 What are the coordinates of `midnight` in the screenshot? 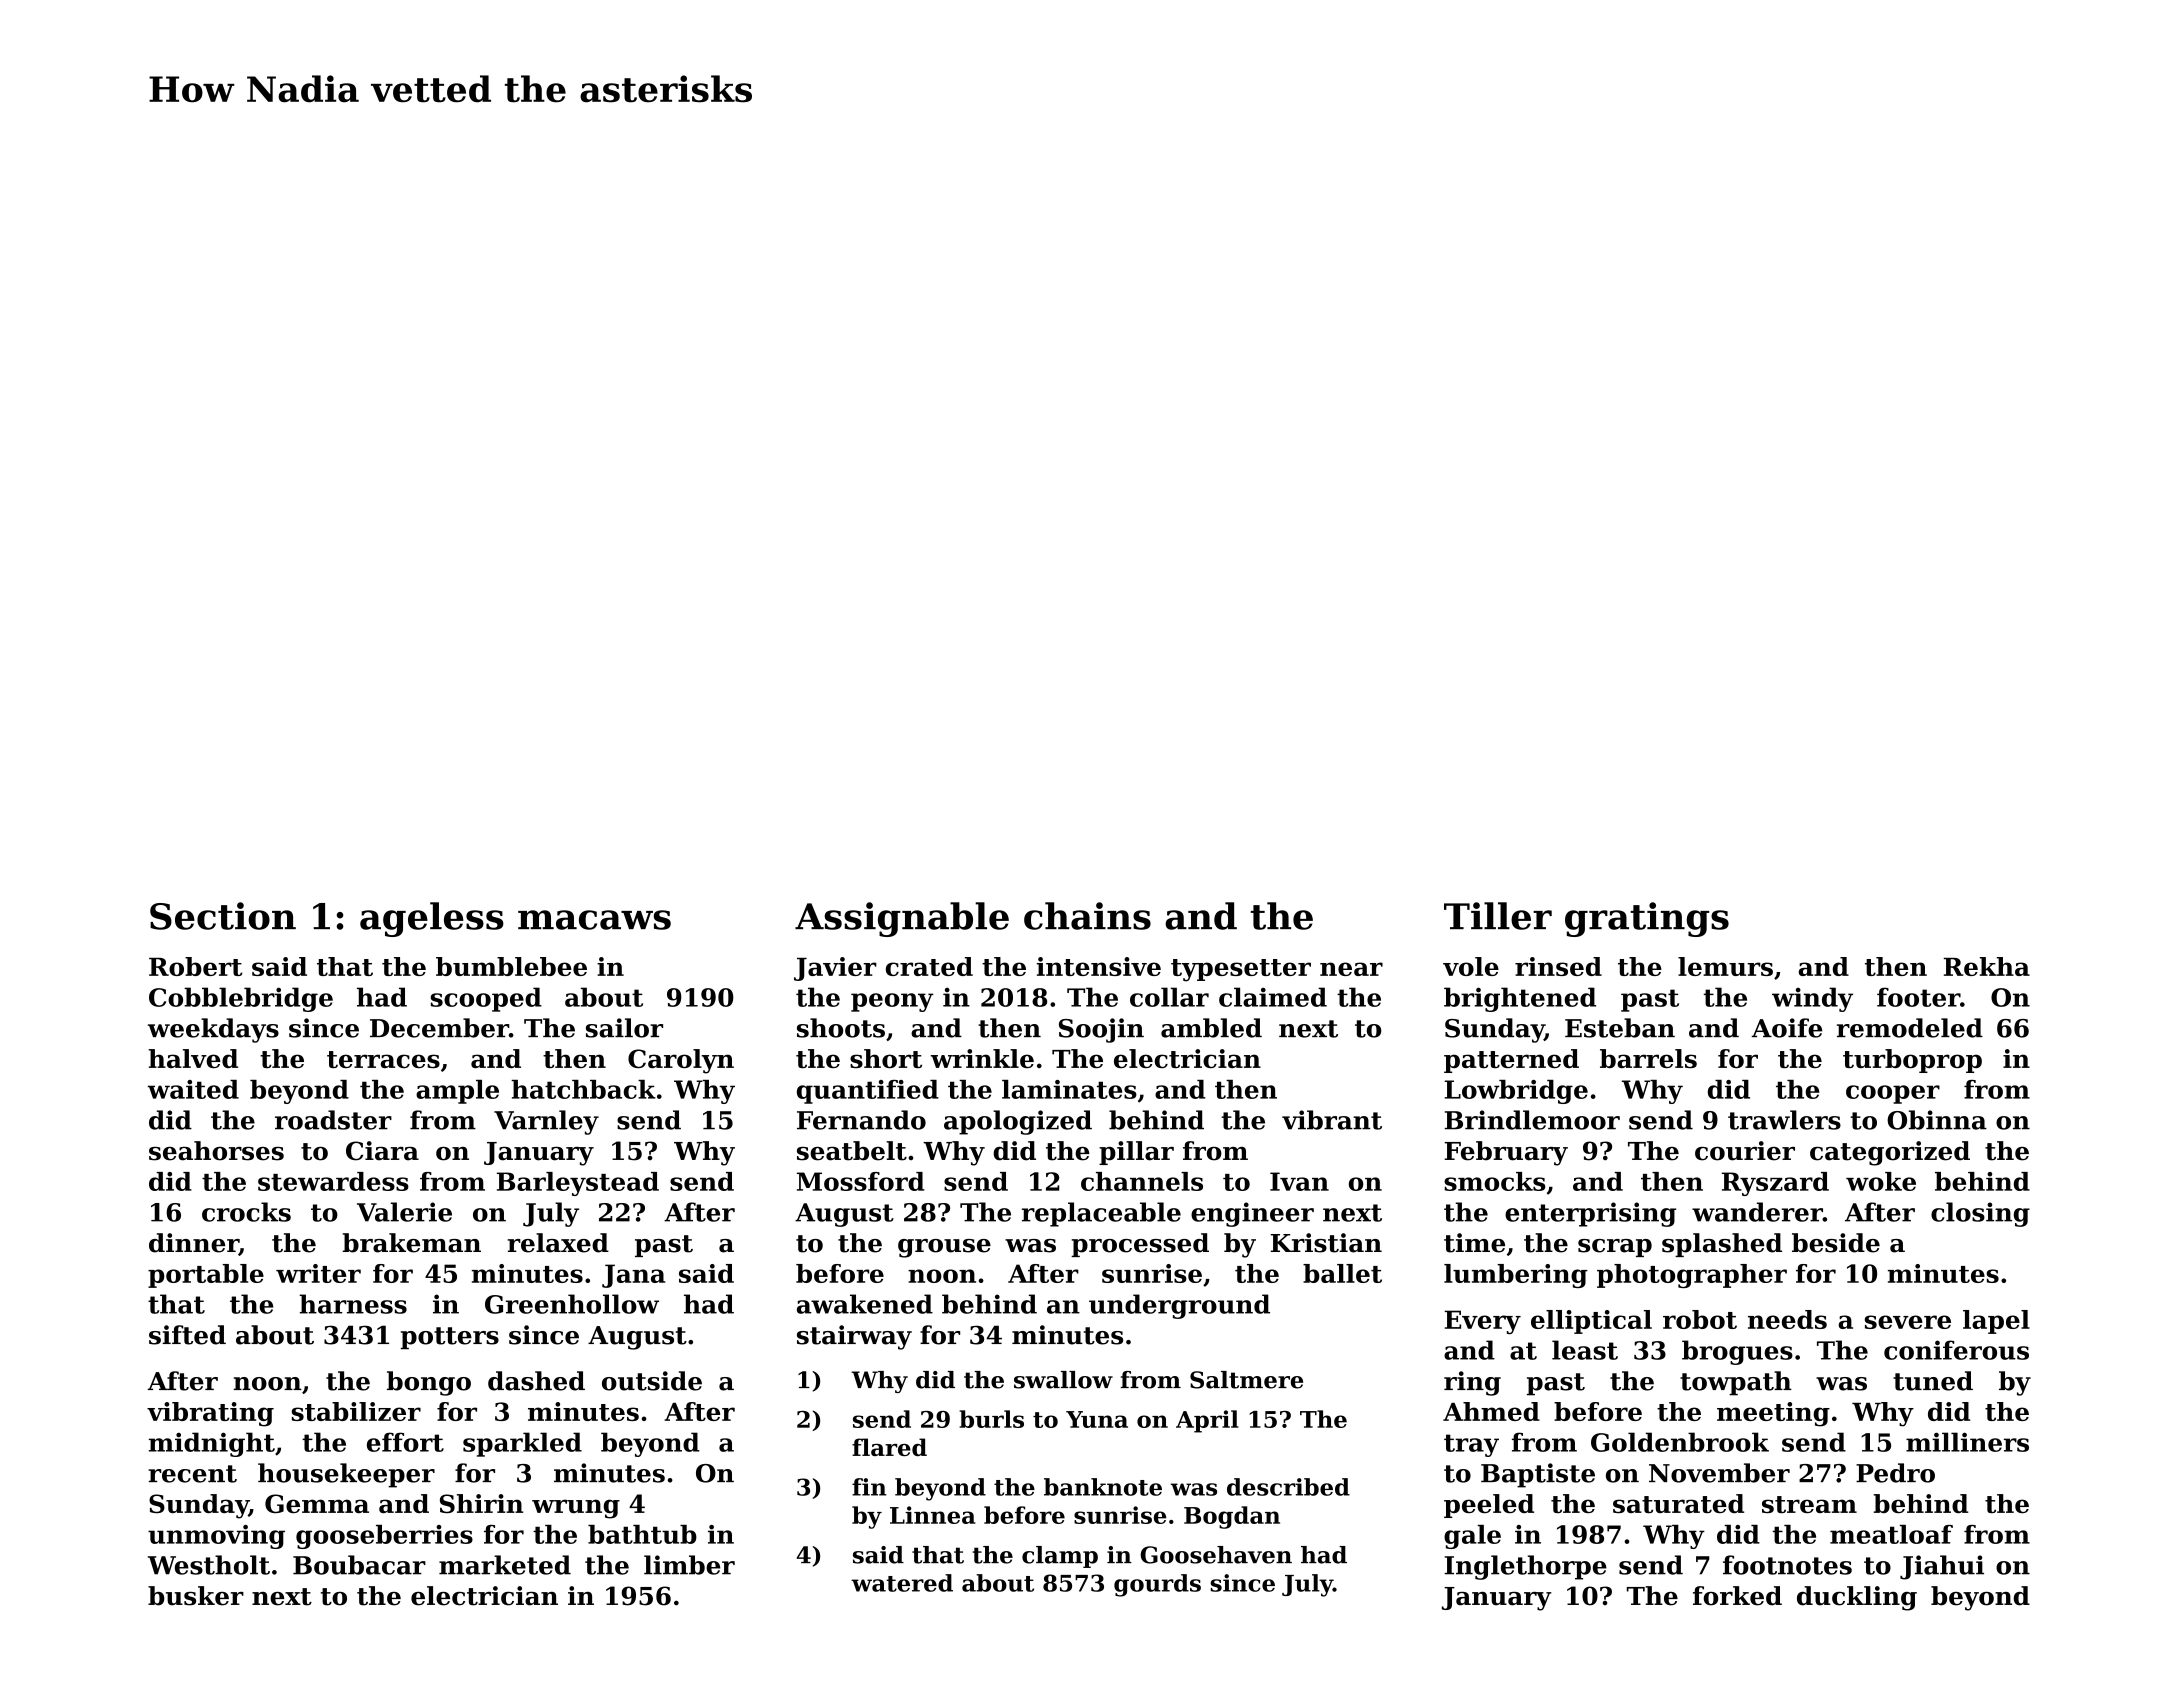 It's located at (212, 1444).
